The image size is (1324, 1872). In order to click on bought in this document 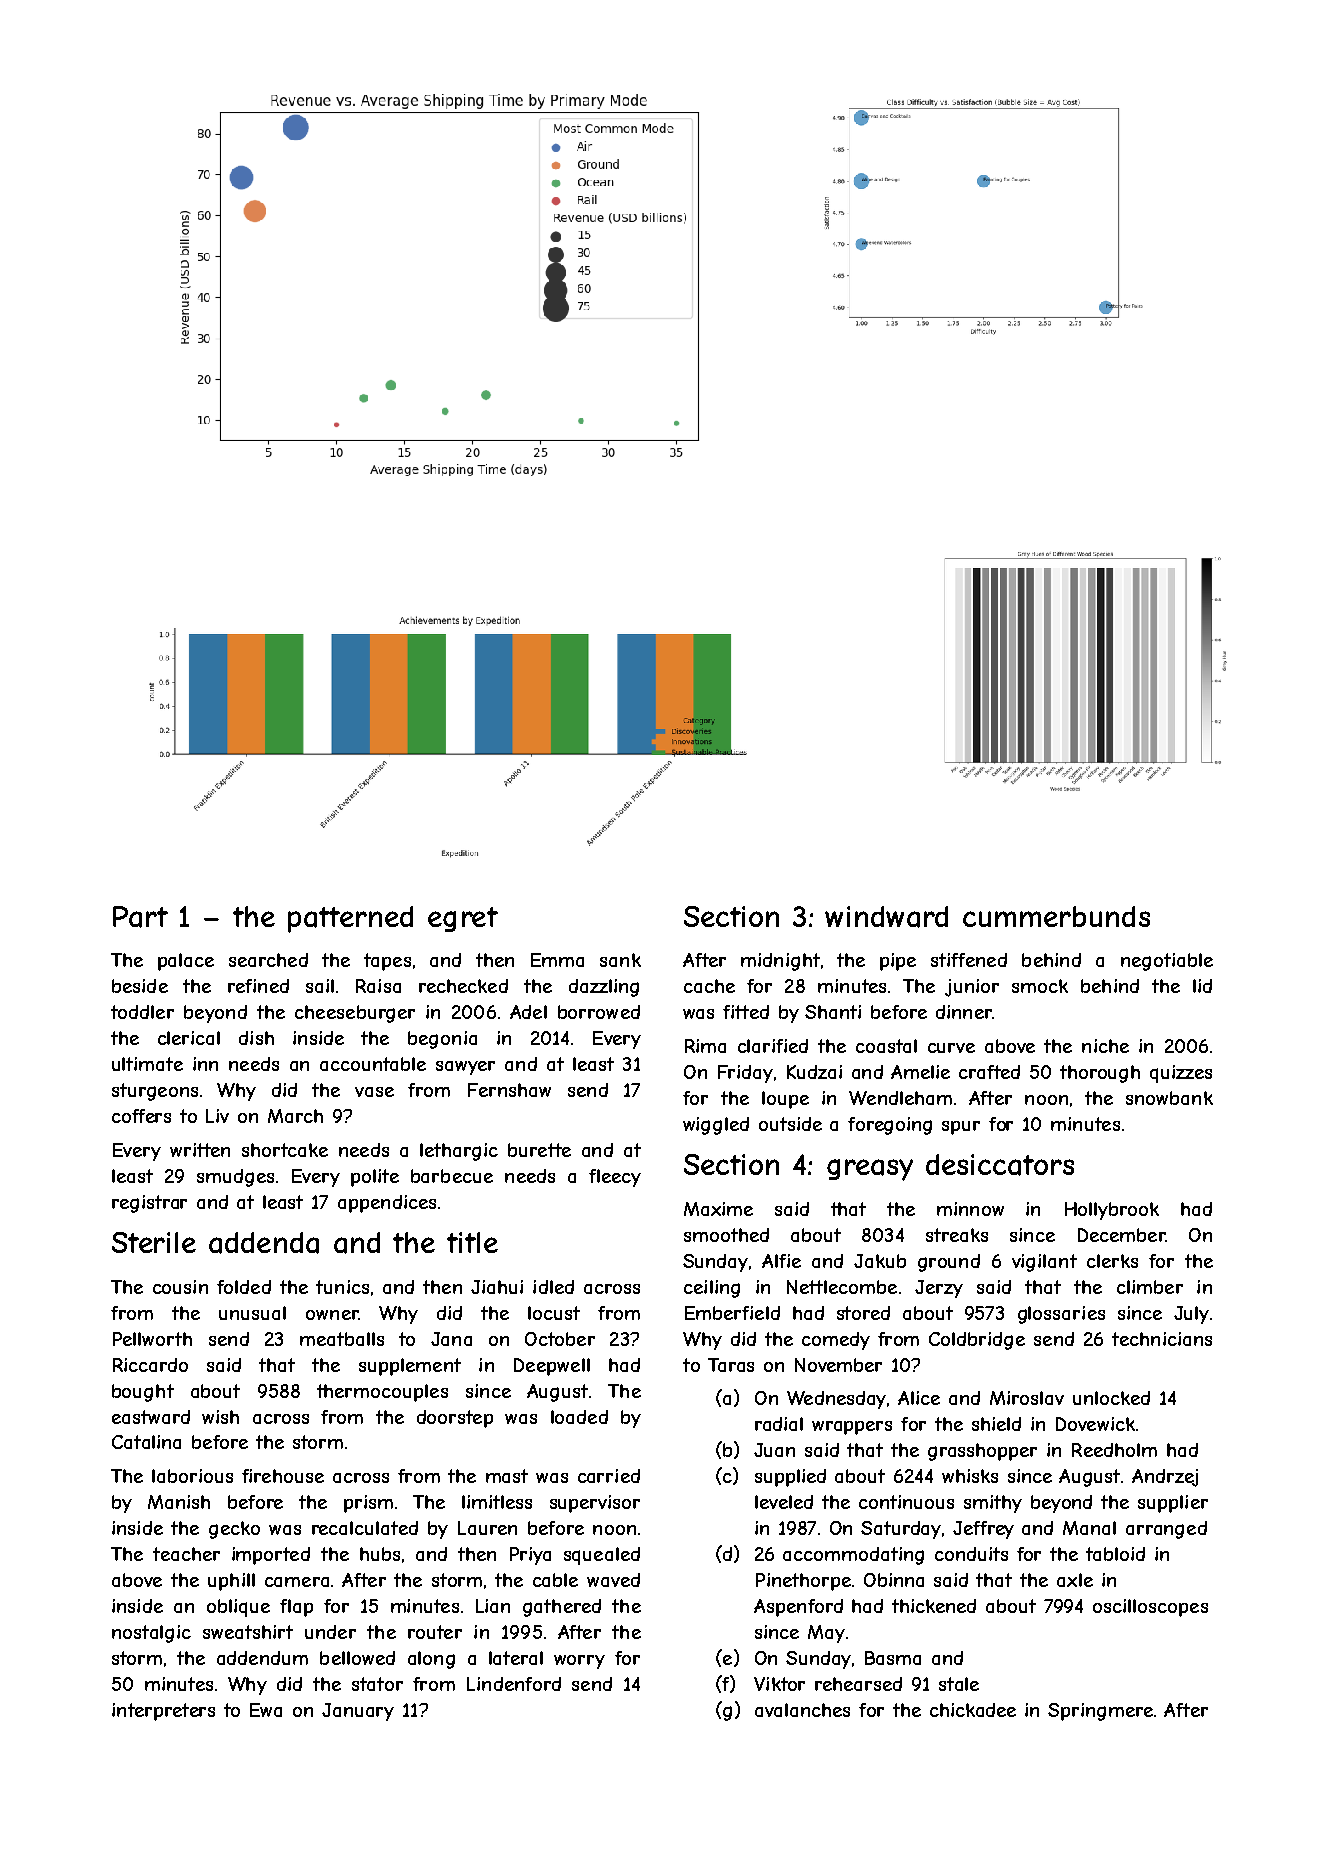, I will do `click(143, 1393)`.
